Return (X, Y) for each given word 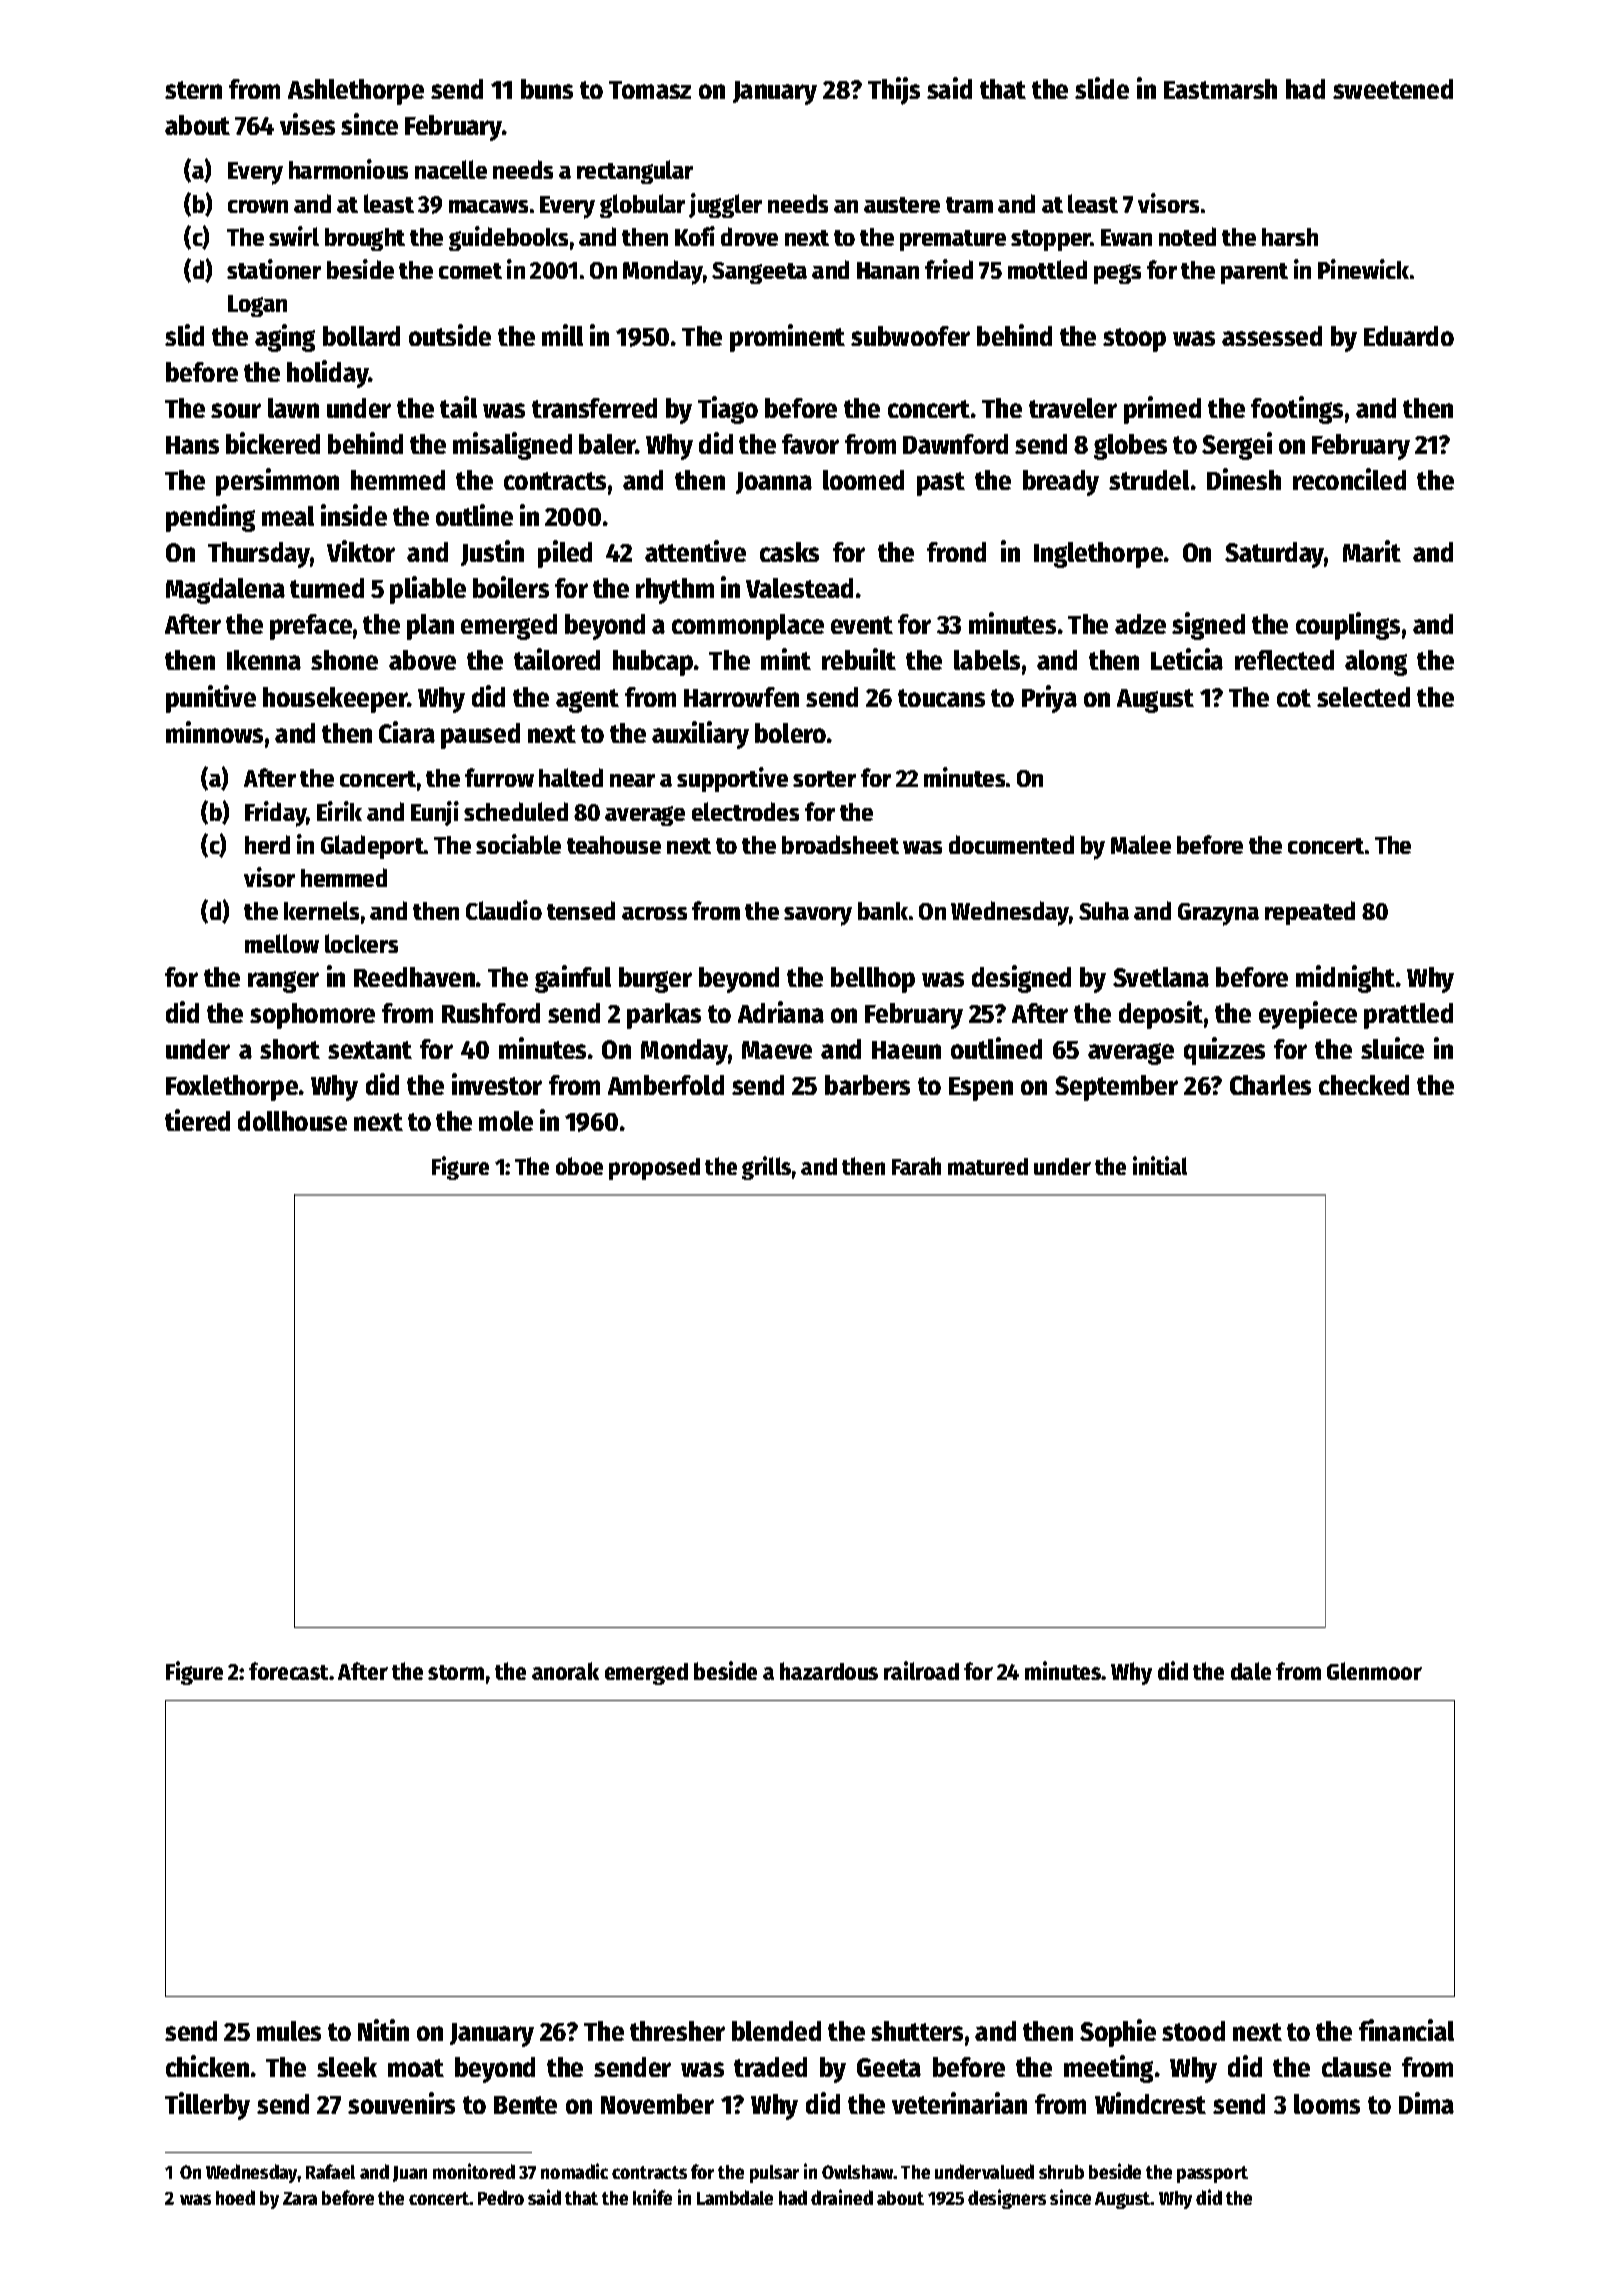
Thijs (894, 91)
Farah (916, 1166)
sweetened (1393, 89)
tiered (197, 1120)
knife (652, 2197)
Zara (300, 2198)
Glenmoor (1374, 1671)
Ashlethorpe (356, 92)
